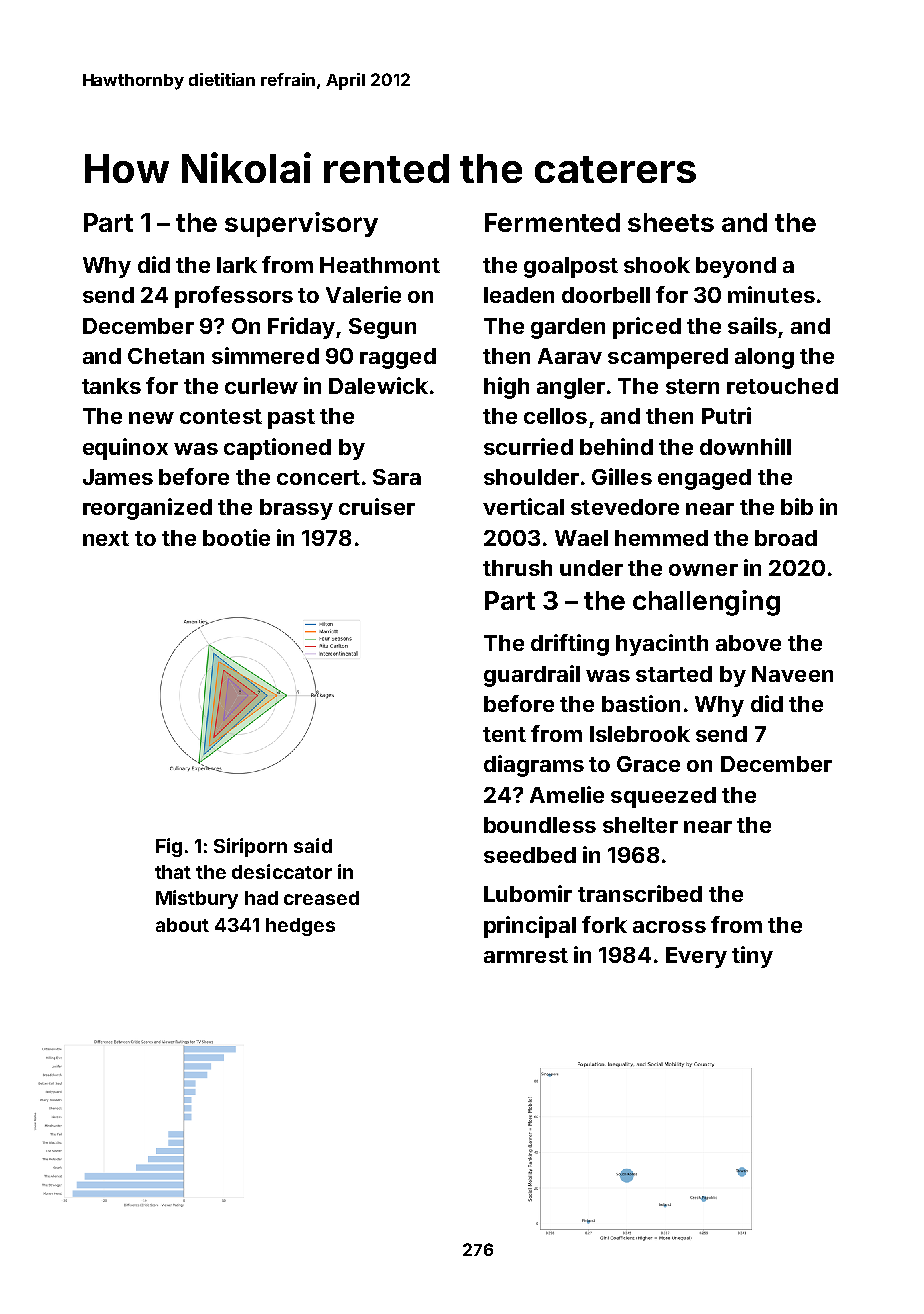 The height and width of the screenshot is (1314, 924). What do you see at coordinates (526, 955) in the screenshot?
I see `armrest` at bounding box center [526, 955].
